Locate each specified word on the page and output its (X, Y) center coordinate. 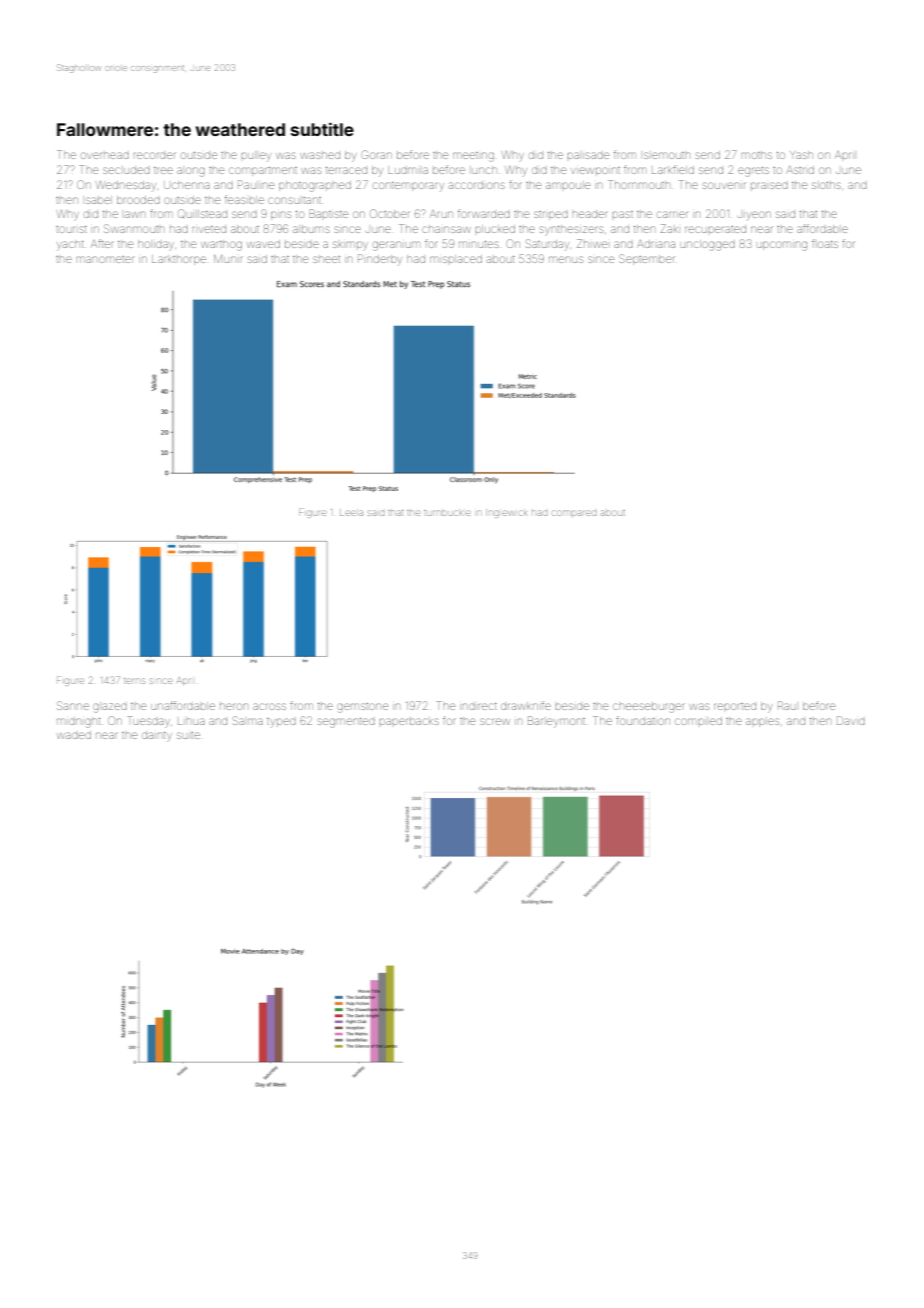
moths (757, 155)
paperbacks (409, 721)
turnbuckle (447, 513)
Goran (377, 154)
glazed (110, 708)
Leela (351, 513)
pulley (256, 155)
